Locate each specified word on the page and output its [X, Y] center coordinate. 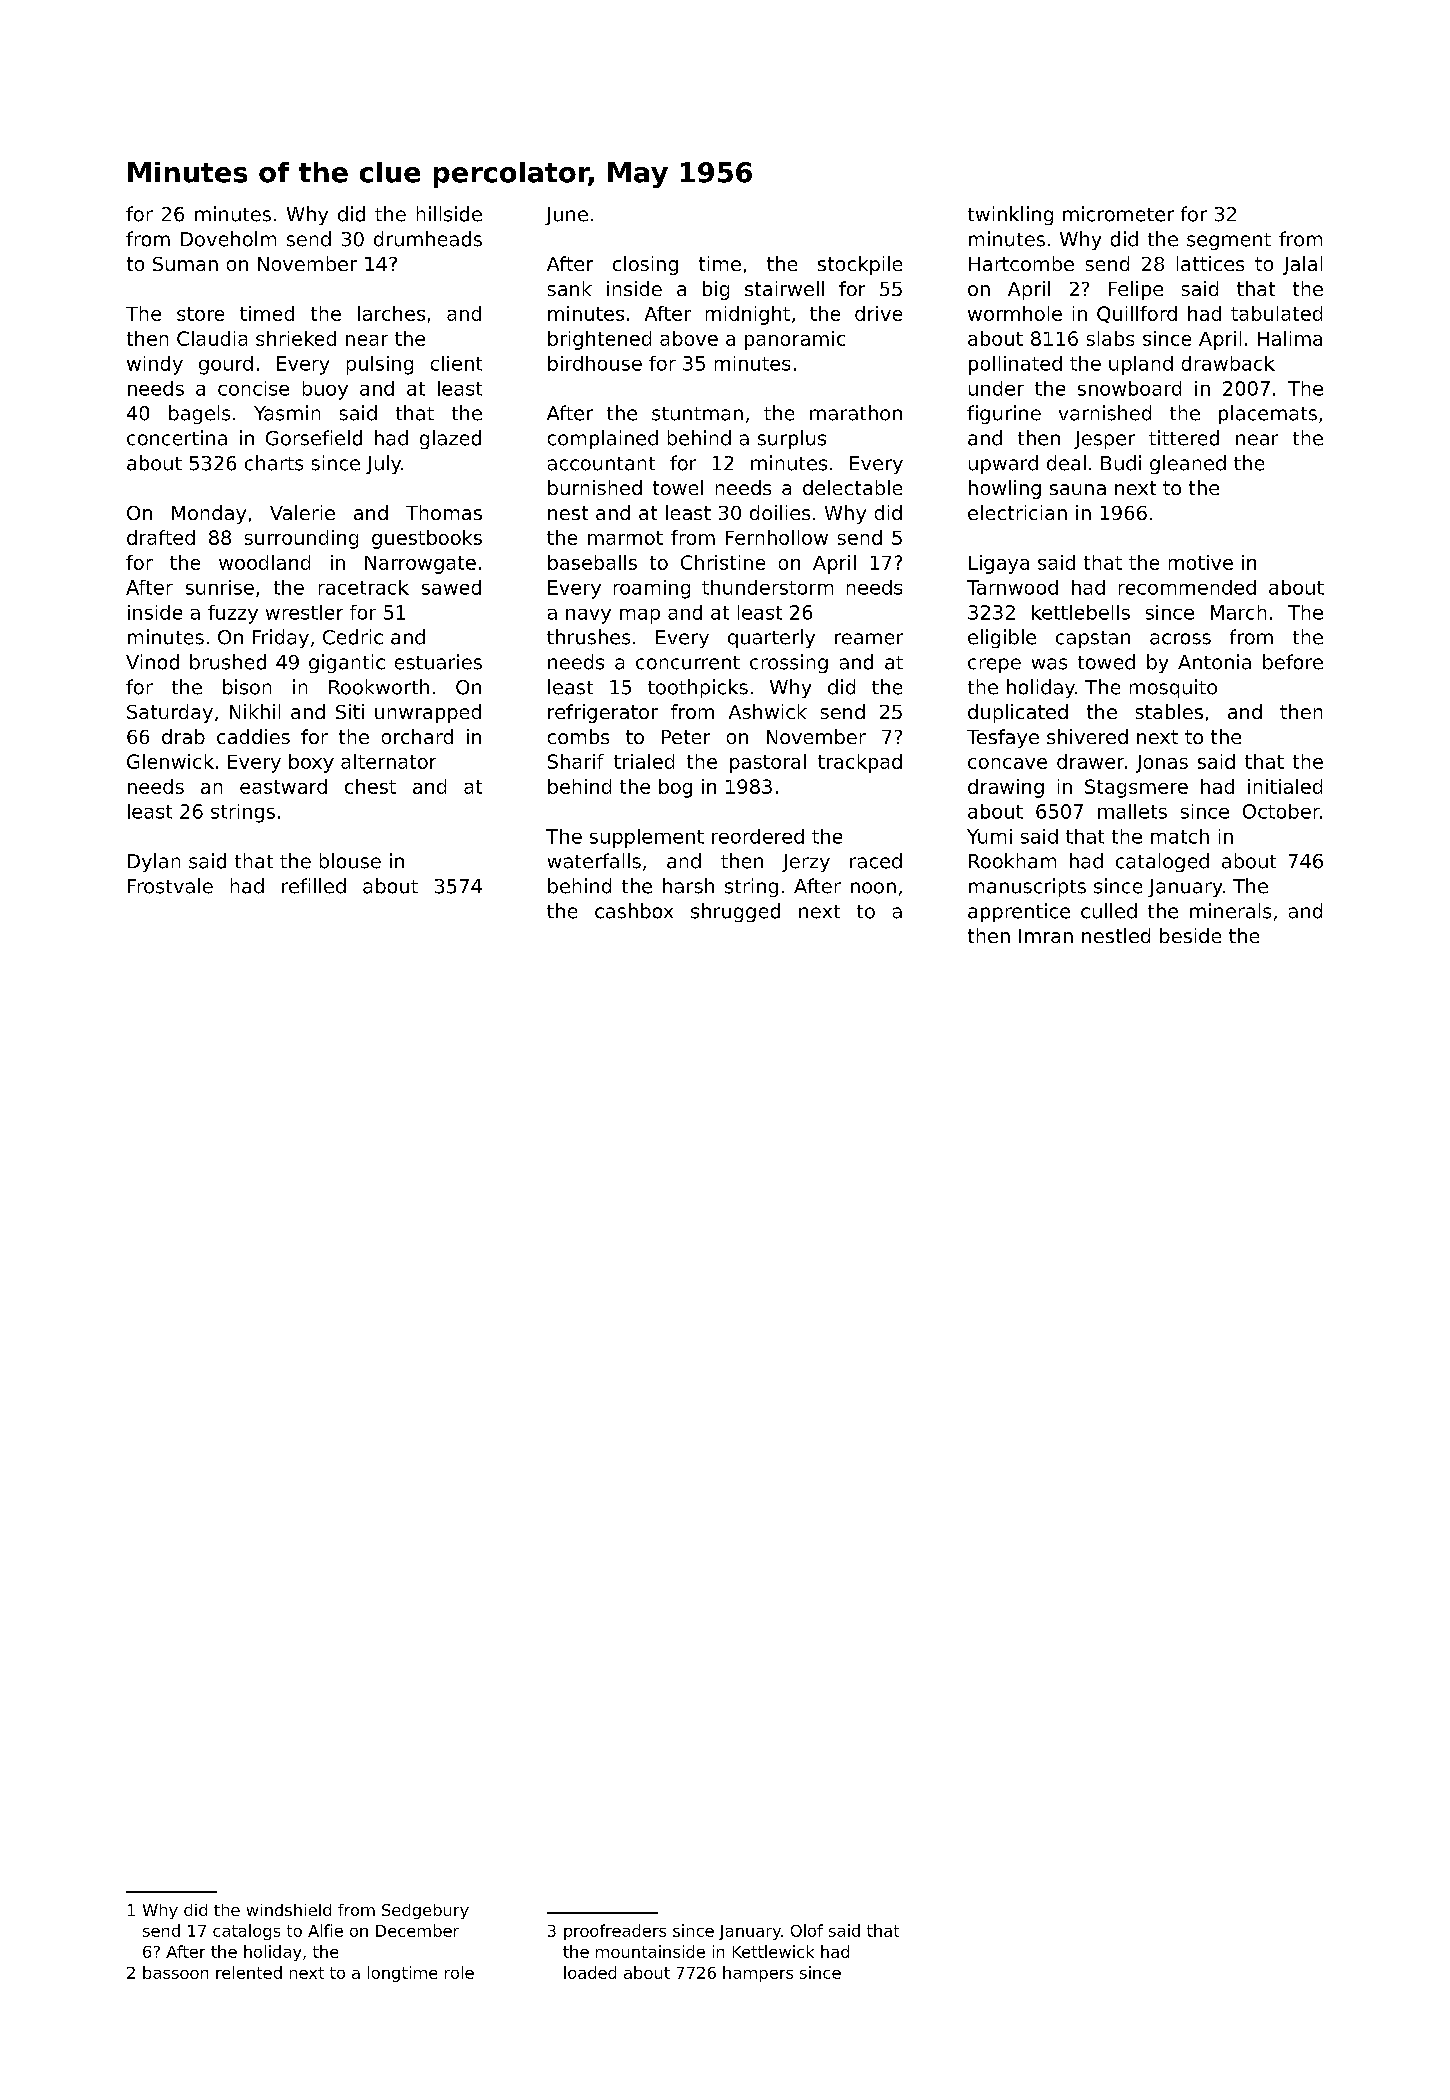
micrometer [1118, 214]
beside [1190, 935]
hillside [449, 214]
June [566, 216]
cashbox [634, 911]
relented [249, 1972]
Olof [807, 1930]
